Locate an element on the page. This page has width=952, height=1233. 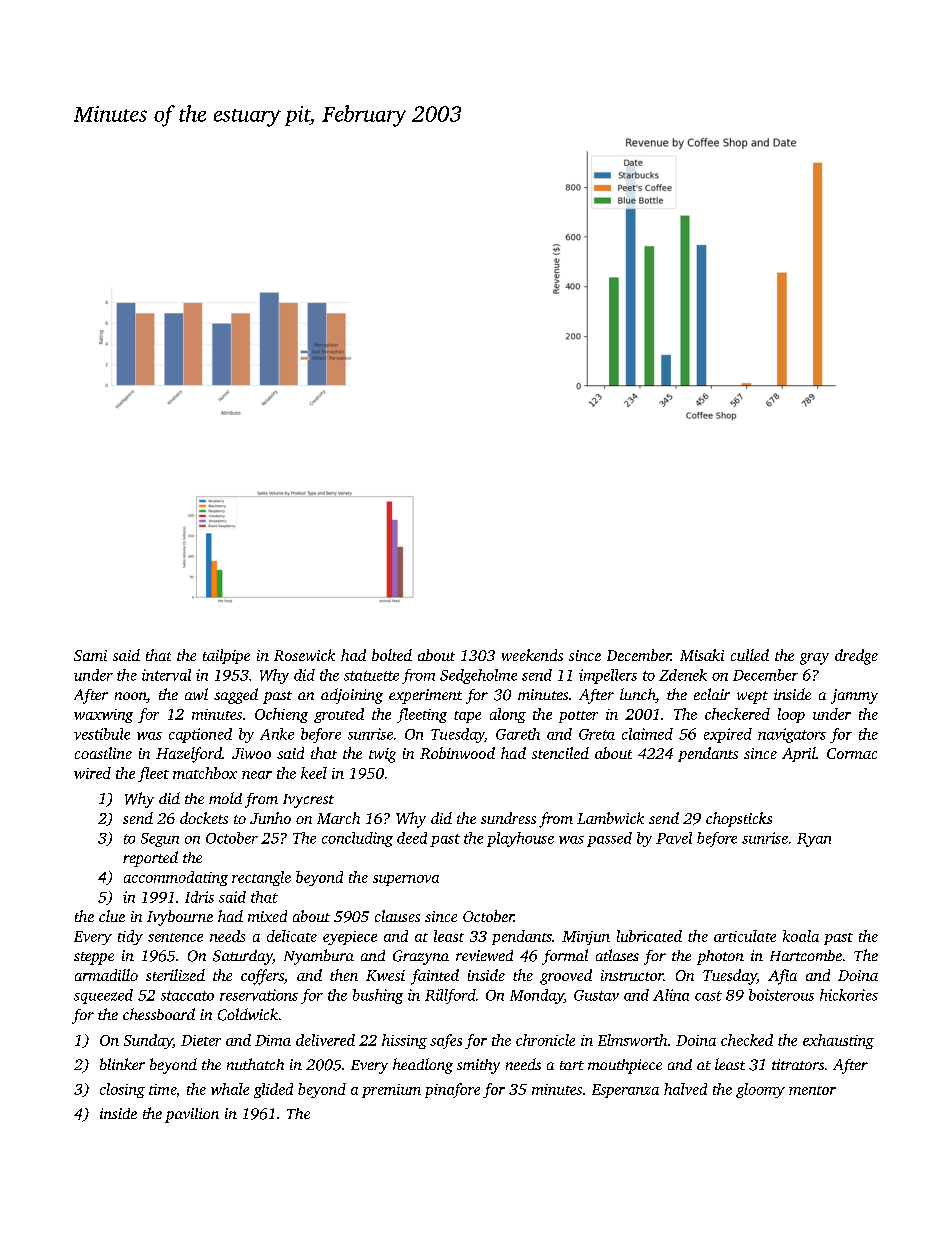
Cormac is located at coordinates (852, 753).
